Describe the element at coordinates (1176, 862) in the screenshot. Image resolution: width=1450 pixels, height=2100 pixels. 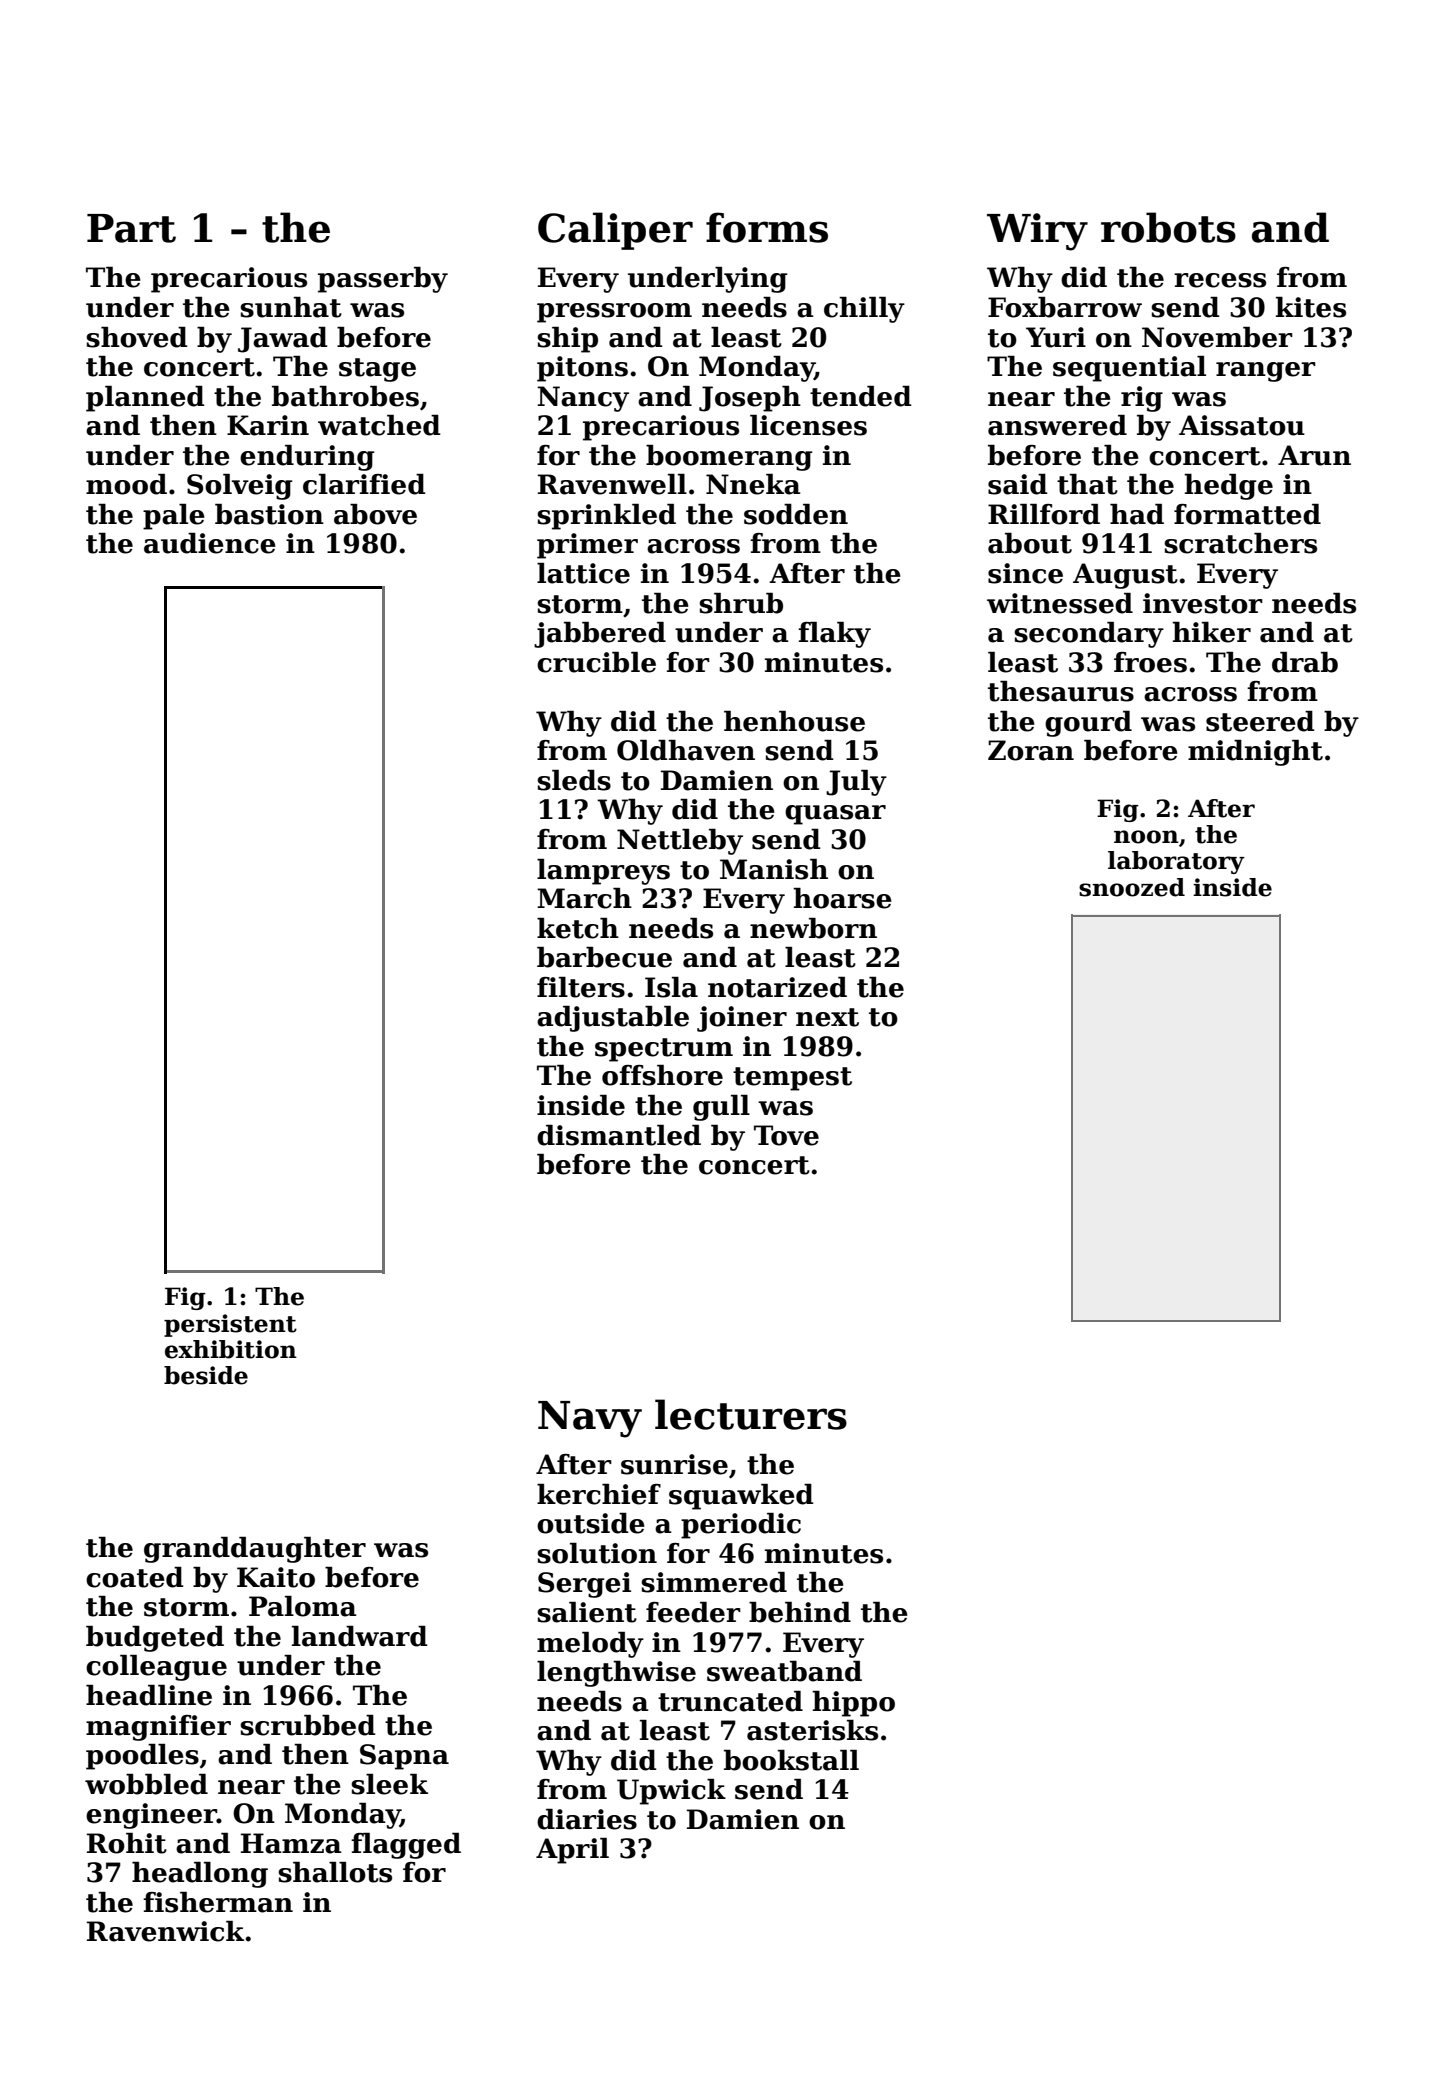
I see `laboratory` at that location.
